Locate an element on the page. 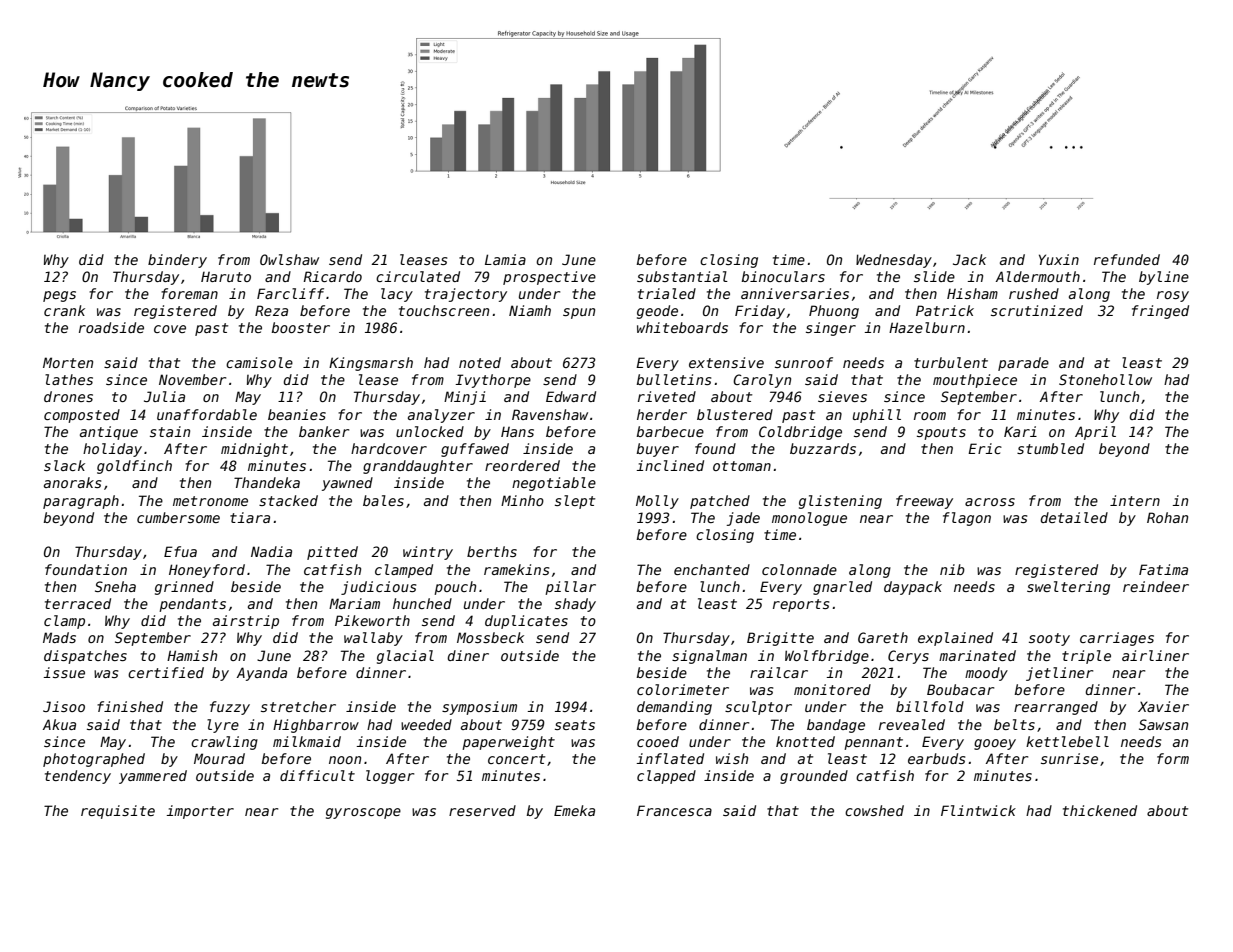  ramekins is located at coordinates (516, 569).
